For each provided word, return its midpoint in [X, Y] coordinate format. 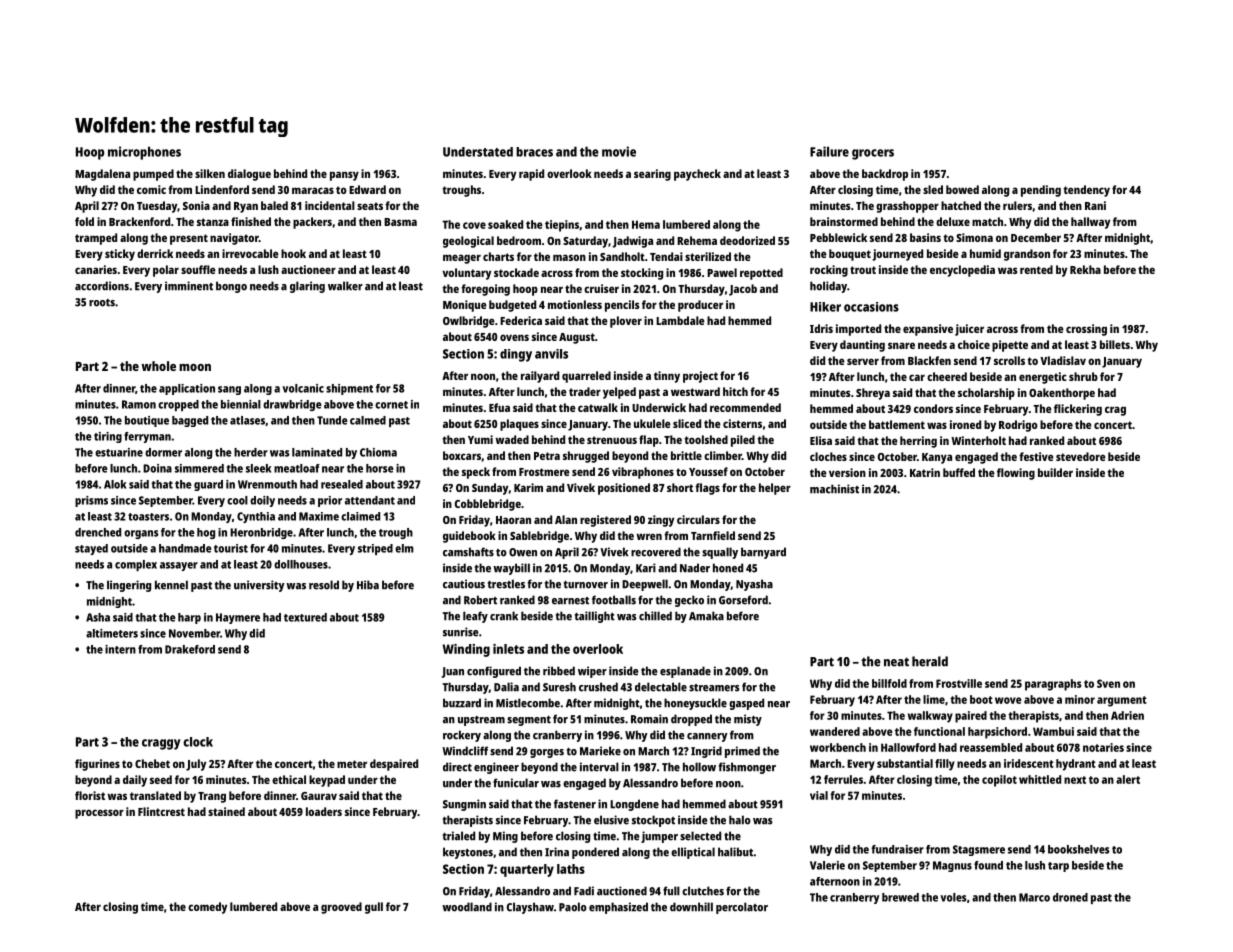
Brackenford [139, 221]
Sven [1108, 683]
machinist [834, 489]
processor [99, 814]
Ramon [139, 404]
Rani [1095, 205]
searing [652, 175]
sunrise [461, 632]
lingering [129, 586]
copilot [999, 781]
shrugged [586, 457]
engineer [496, 768]
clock [198, 742]
